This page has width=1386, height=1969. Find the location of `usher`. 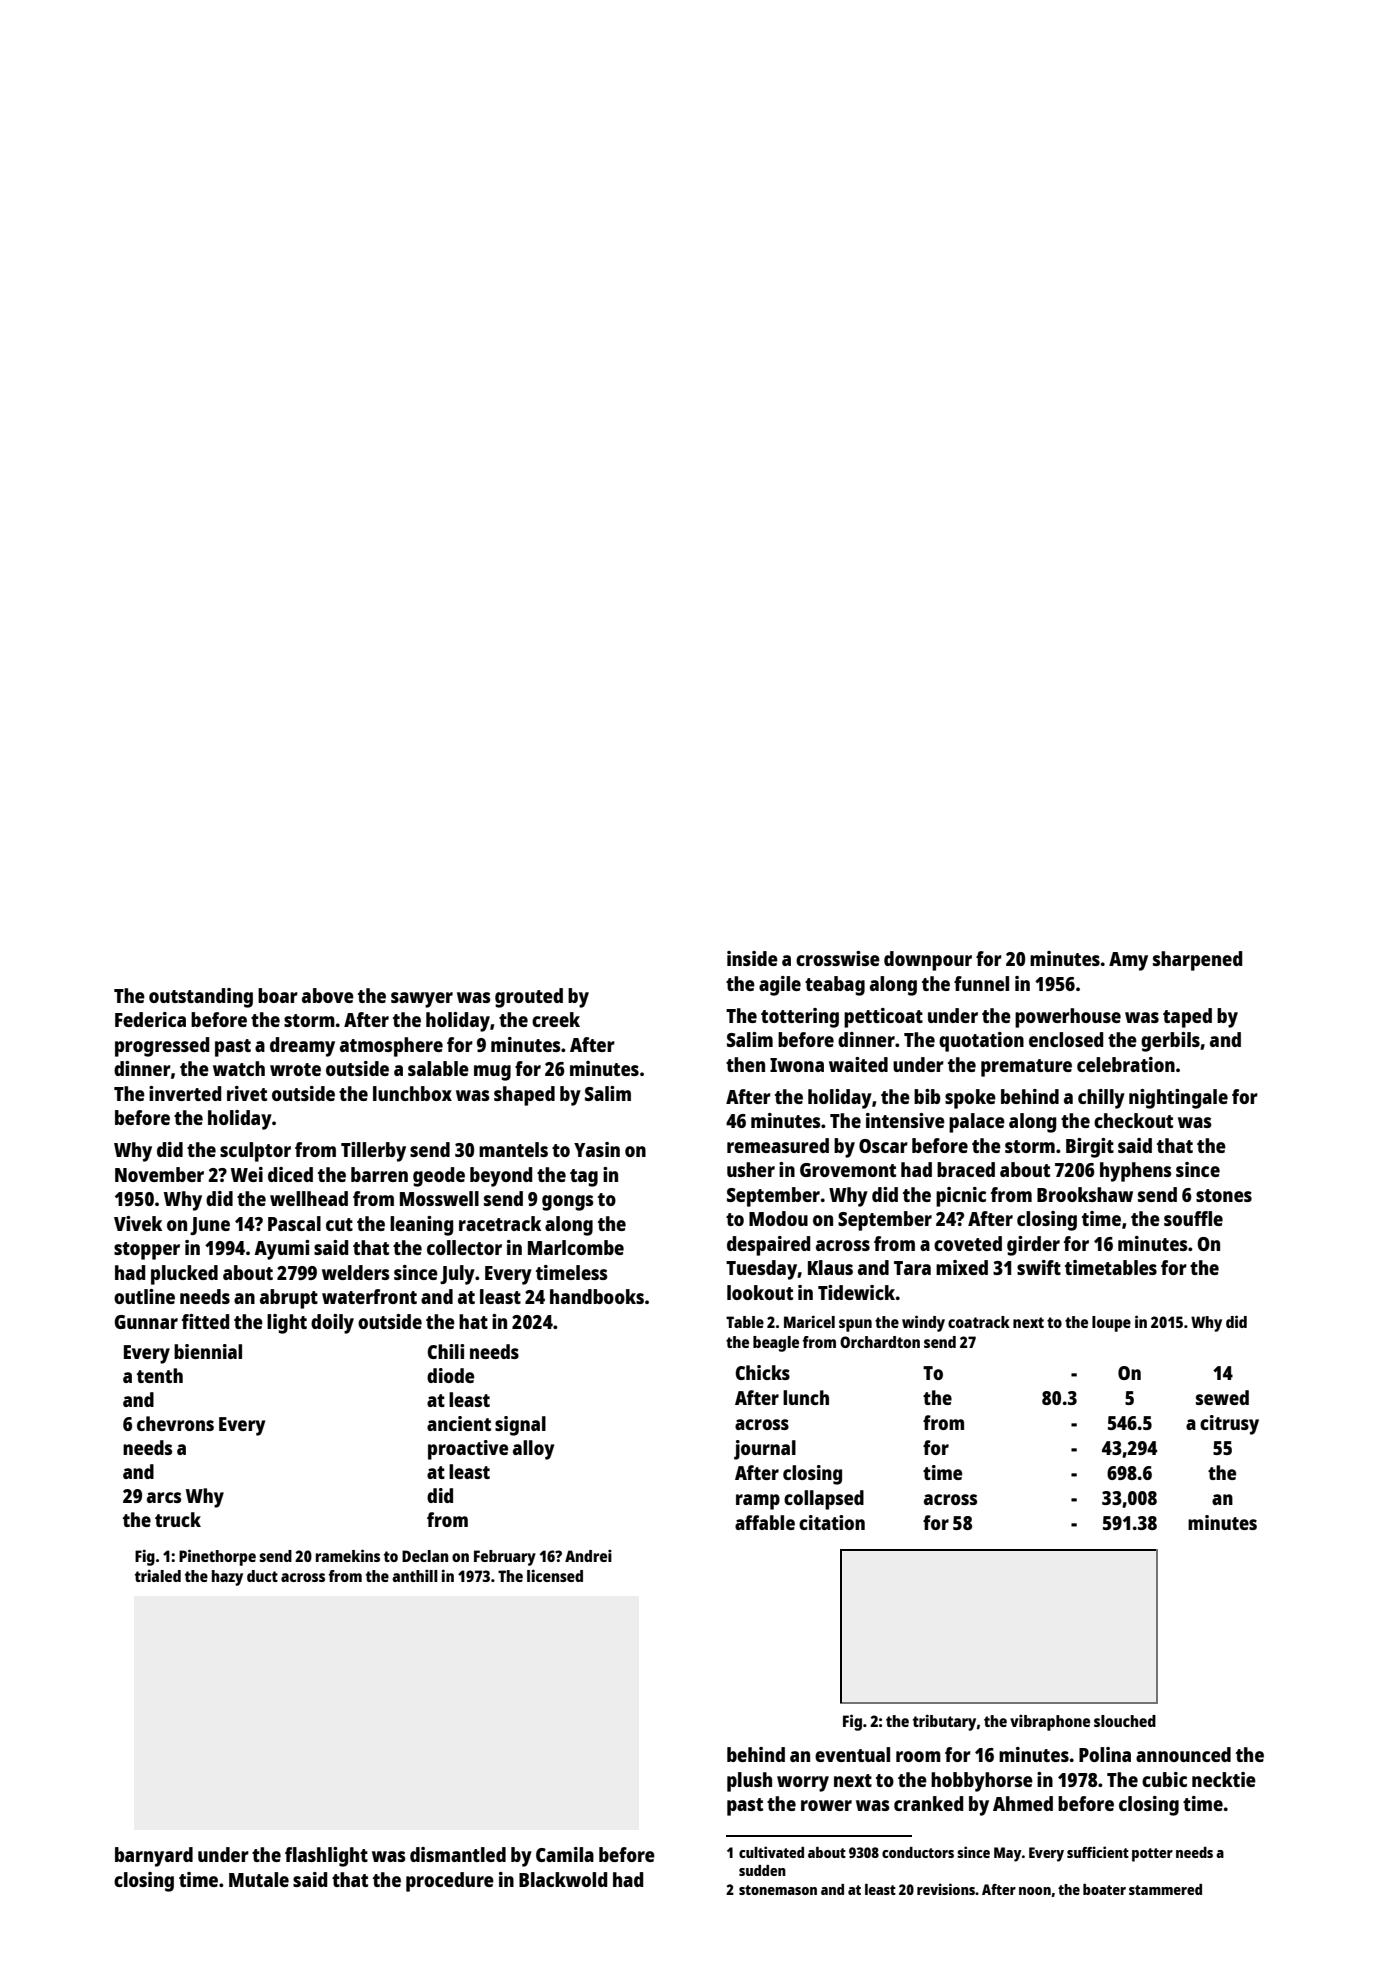

usher is located at coordinates (751, 1169).
